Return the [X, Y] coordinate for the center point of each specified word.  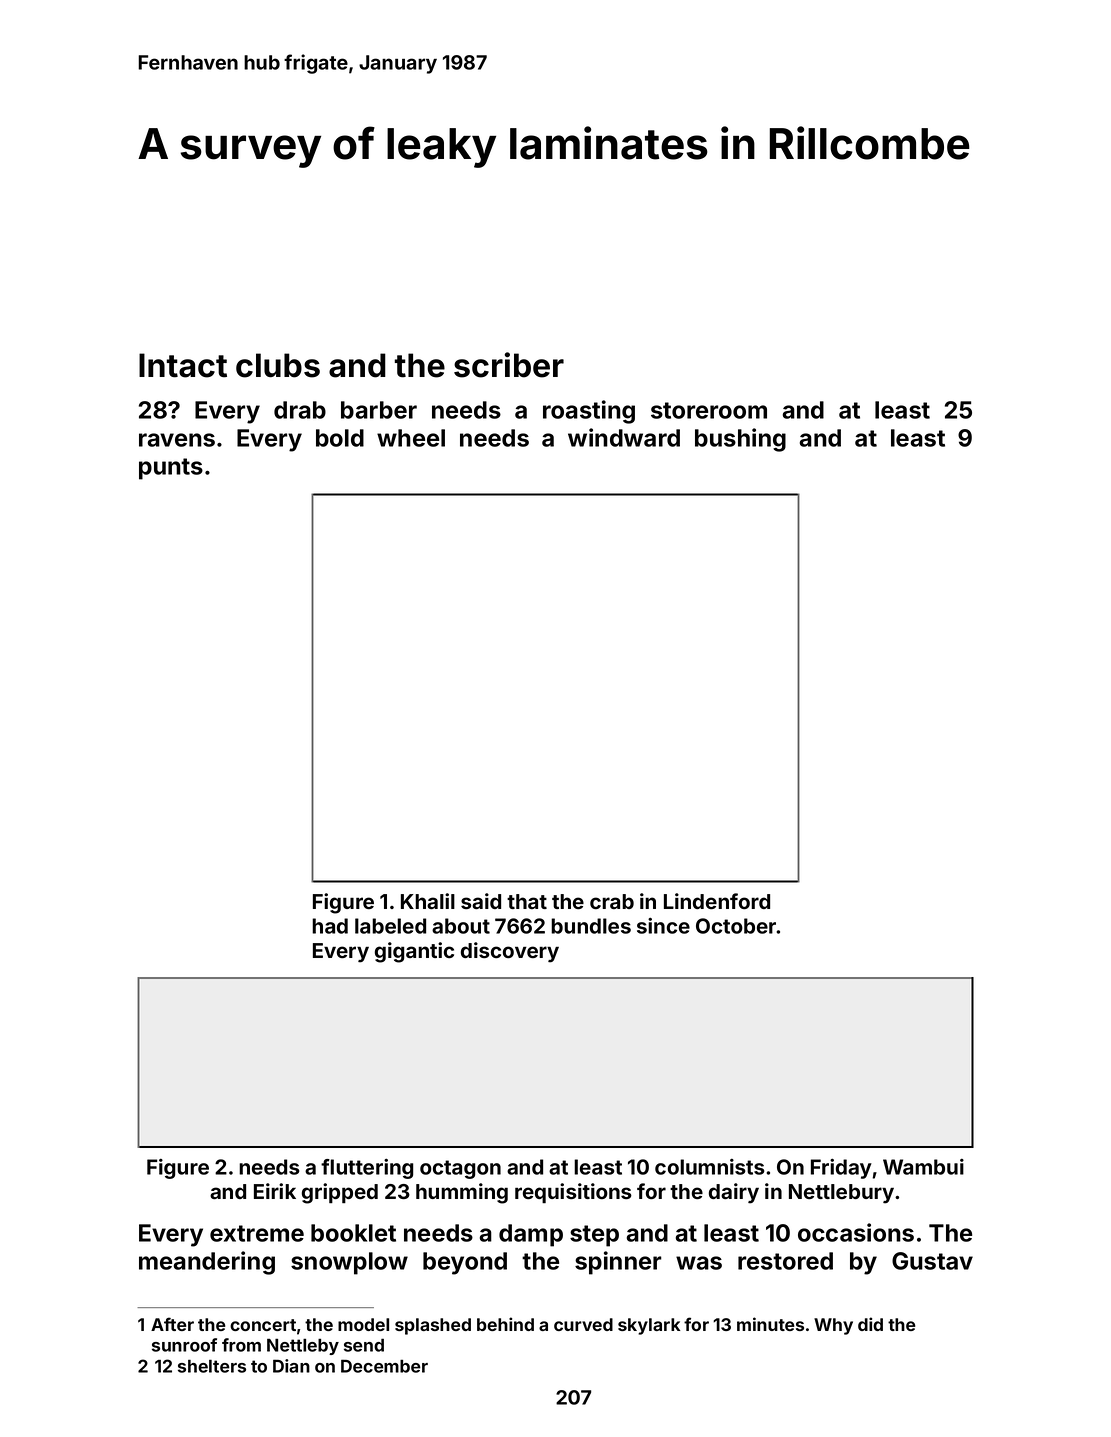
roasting [589, 412]
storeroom [709, 410]
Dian [291, 1366]
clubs [278, 365]
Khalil [428, 901]
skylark [649, 1326]
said [481, 901]
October [736, 926]
